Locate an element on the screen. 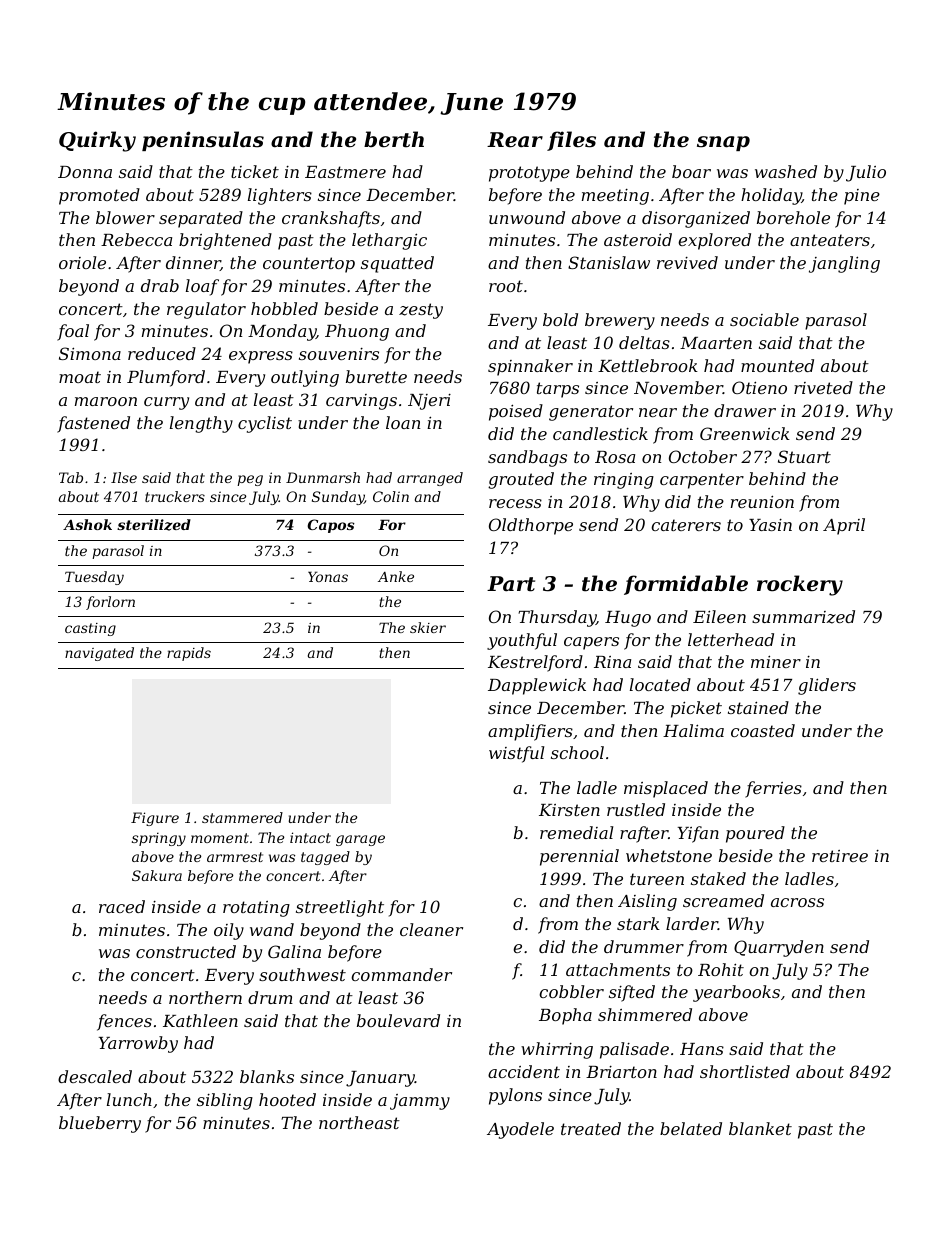  northeast is located at coordinates (359, 1122).
